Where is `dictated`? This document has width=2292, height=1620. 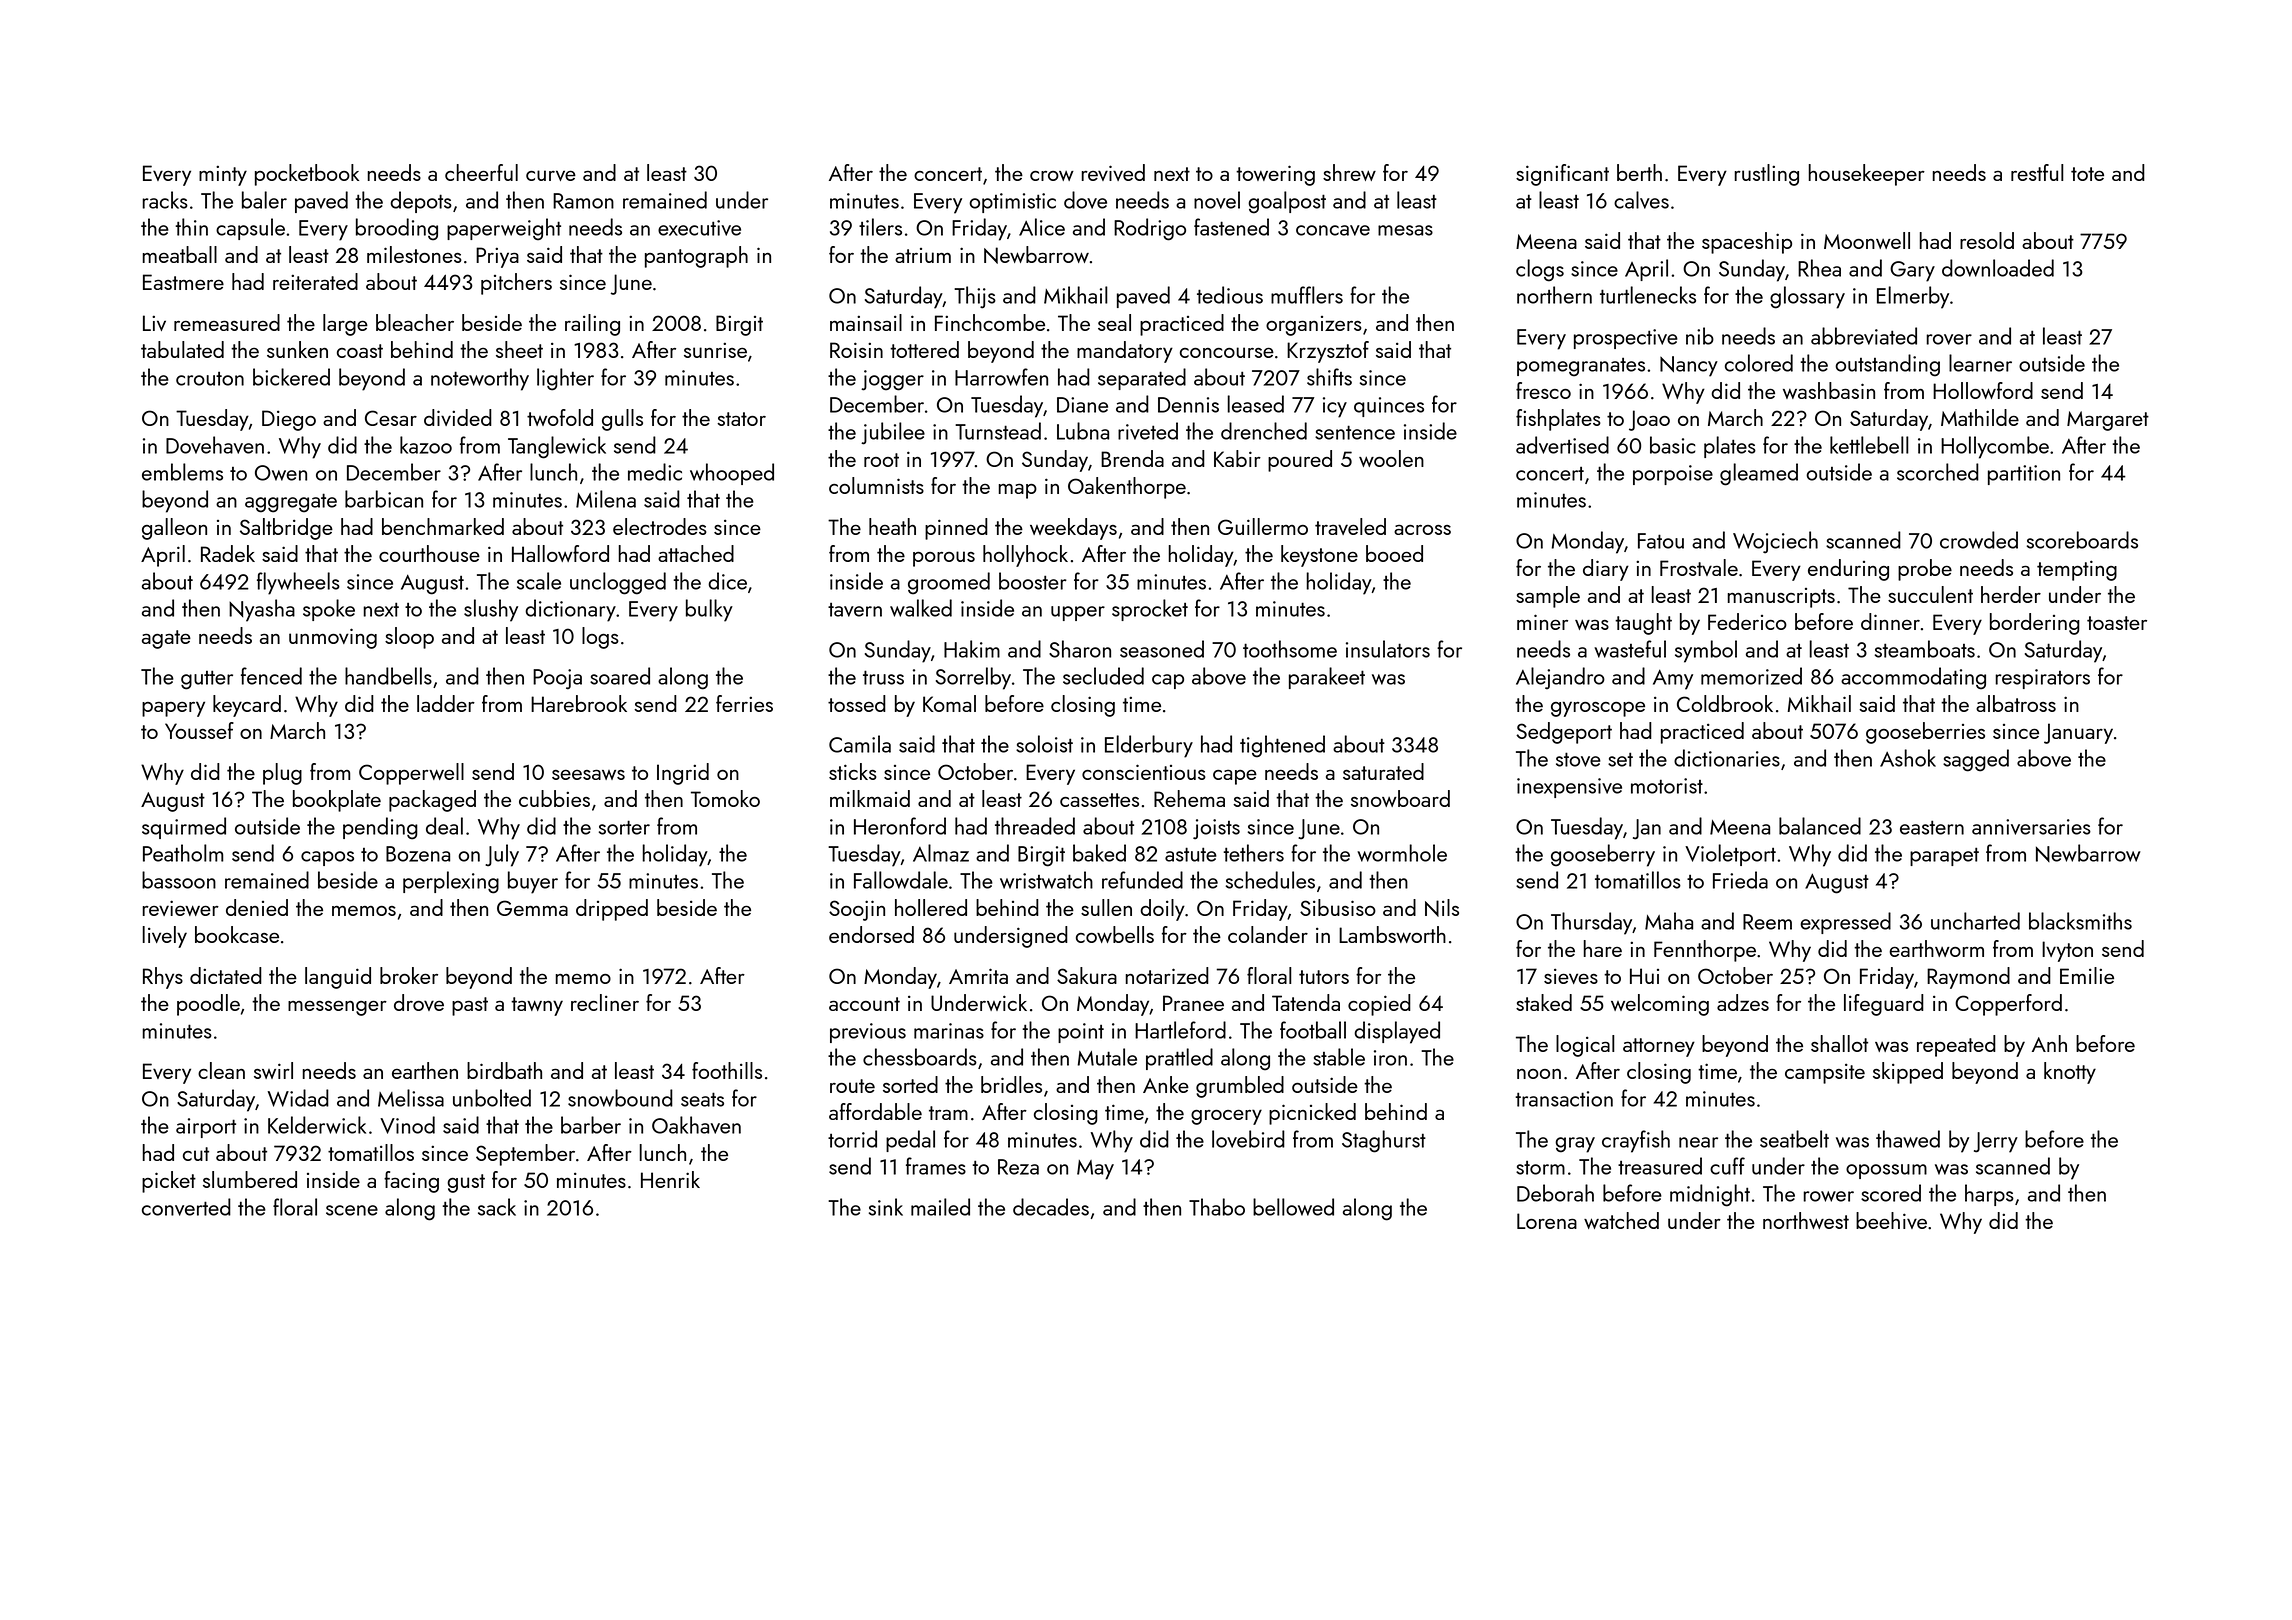
dictated is located at coordinates (226, 975).
